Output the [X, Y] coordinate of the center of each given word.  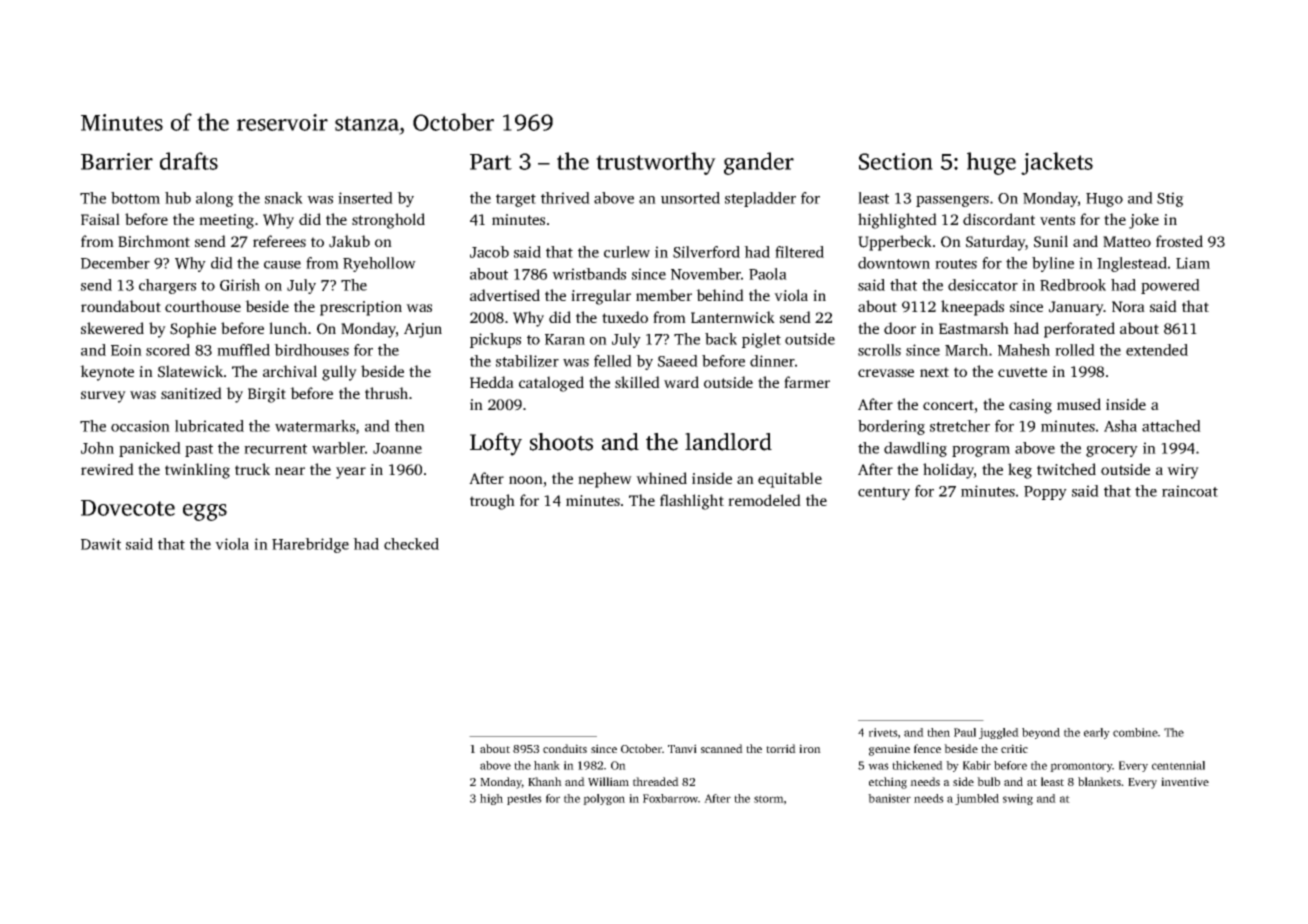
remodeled [764, 500]
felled [613, 361]
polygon [604, 799]
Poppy [1045, 493]
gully [339, 373]
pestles [524, 799]
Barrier [117, 161]
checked [411, 544]
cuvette [1022, 372]
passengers [952, 201]
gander [759, 163]
